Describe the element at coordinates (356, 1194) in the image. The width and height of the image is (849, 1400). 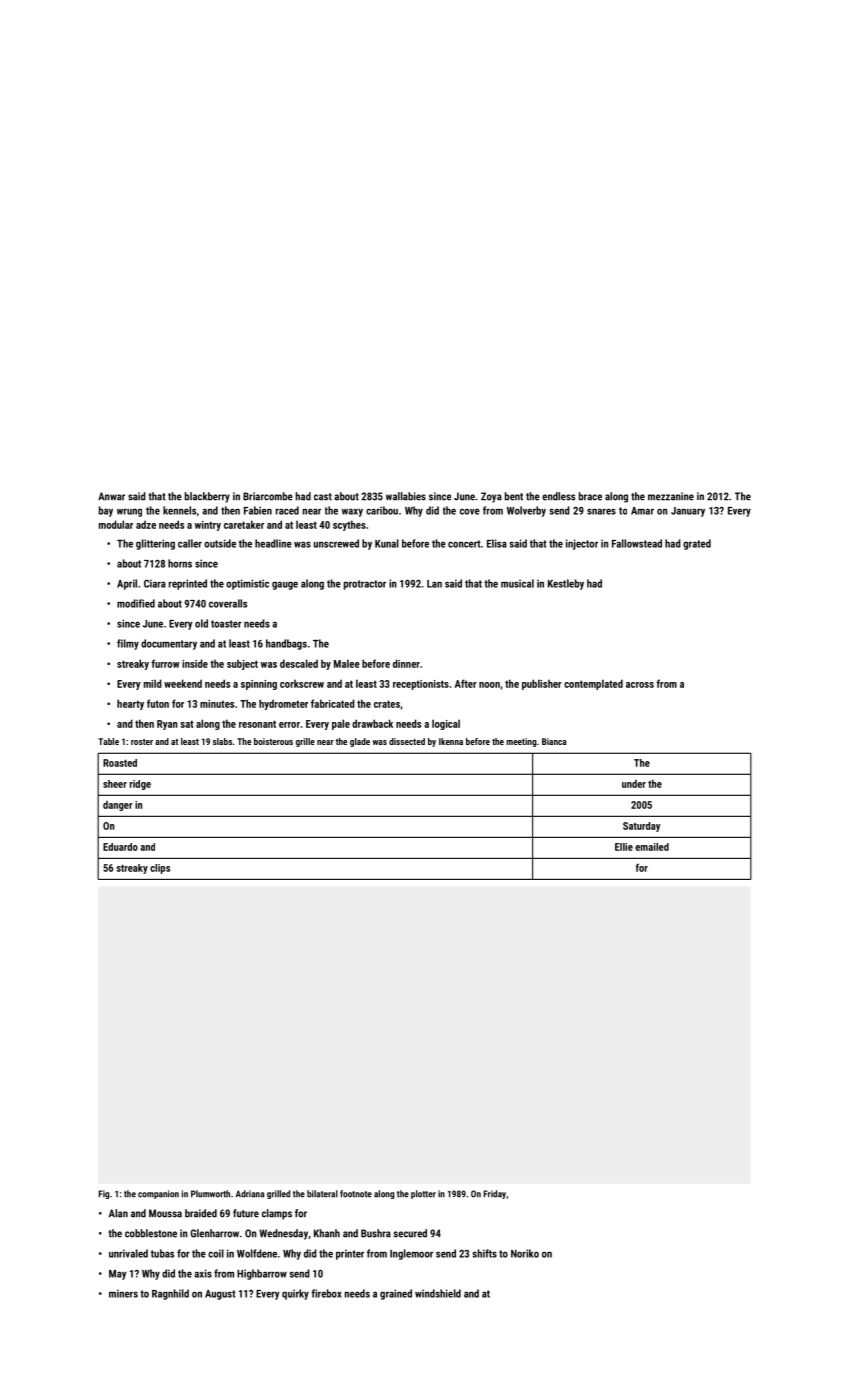
I see `footnote` at that location.
